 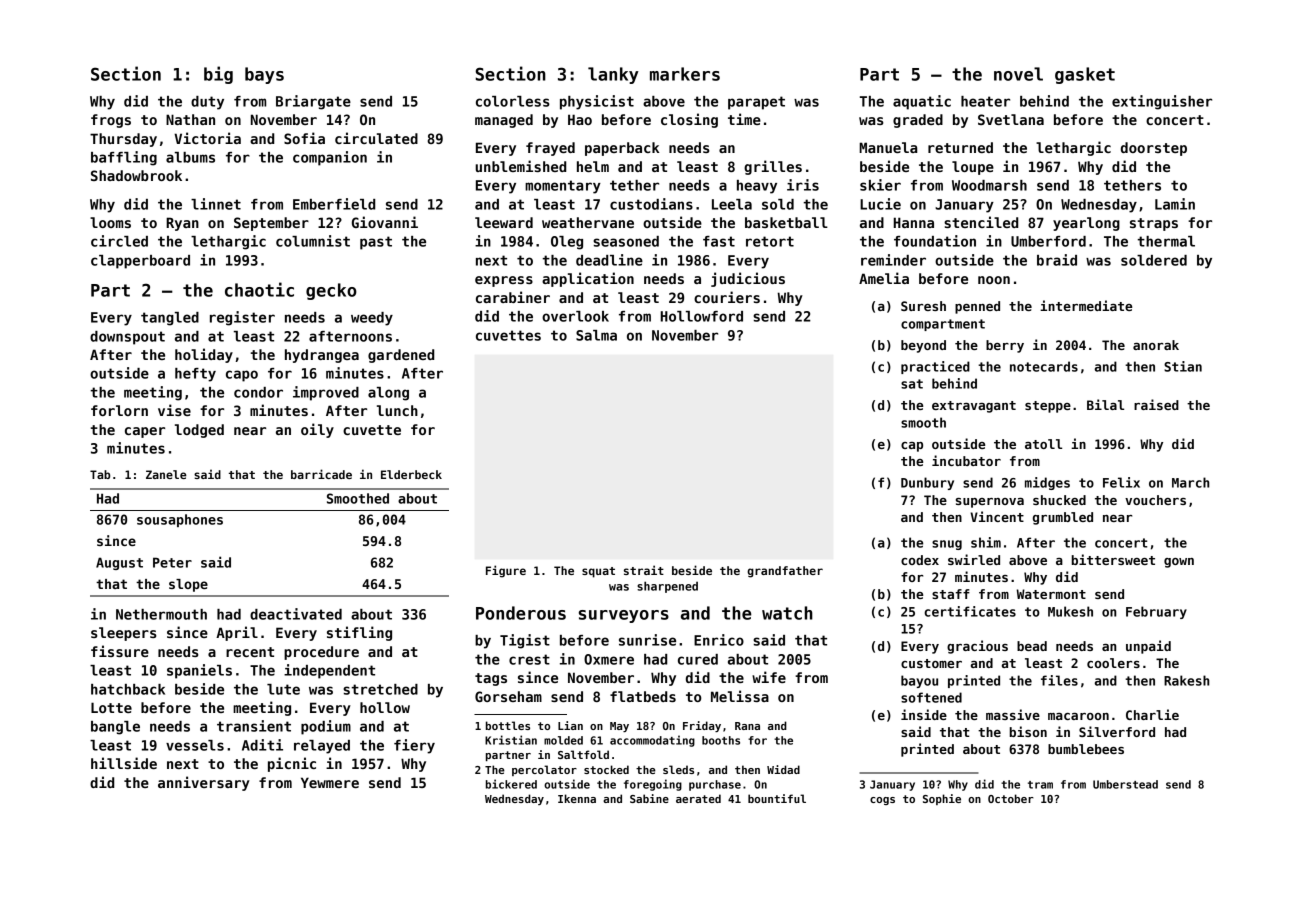 What do you see at coordinates (1018, 74) in the page?
I see `novel` at bounding box center [1018, 74].
